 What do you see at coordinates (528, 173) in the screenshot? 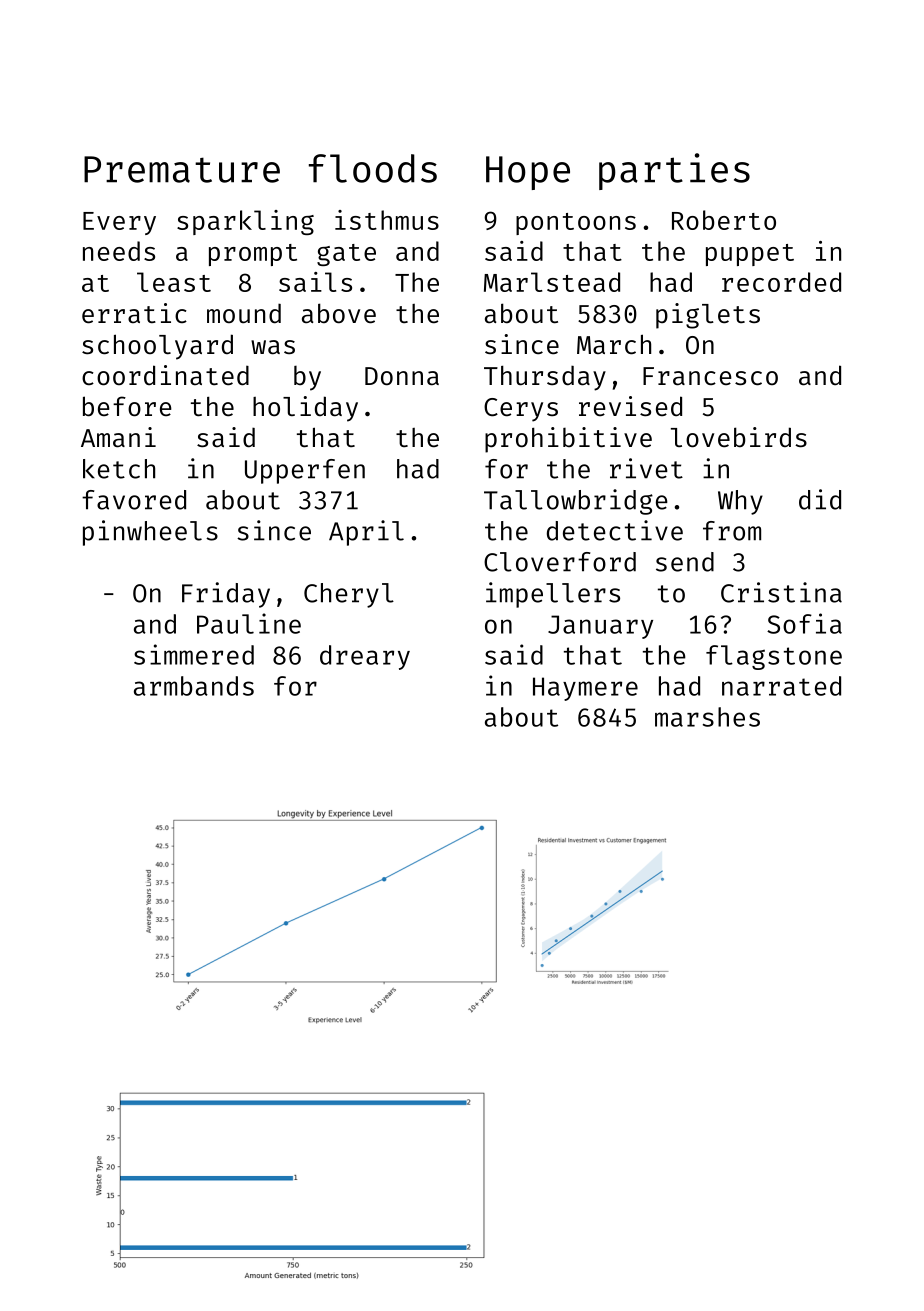
I see `Hope` at bounding box center [528, 173].
